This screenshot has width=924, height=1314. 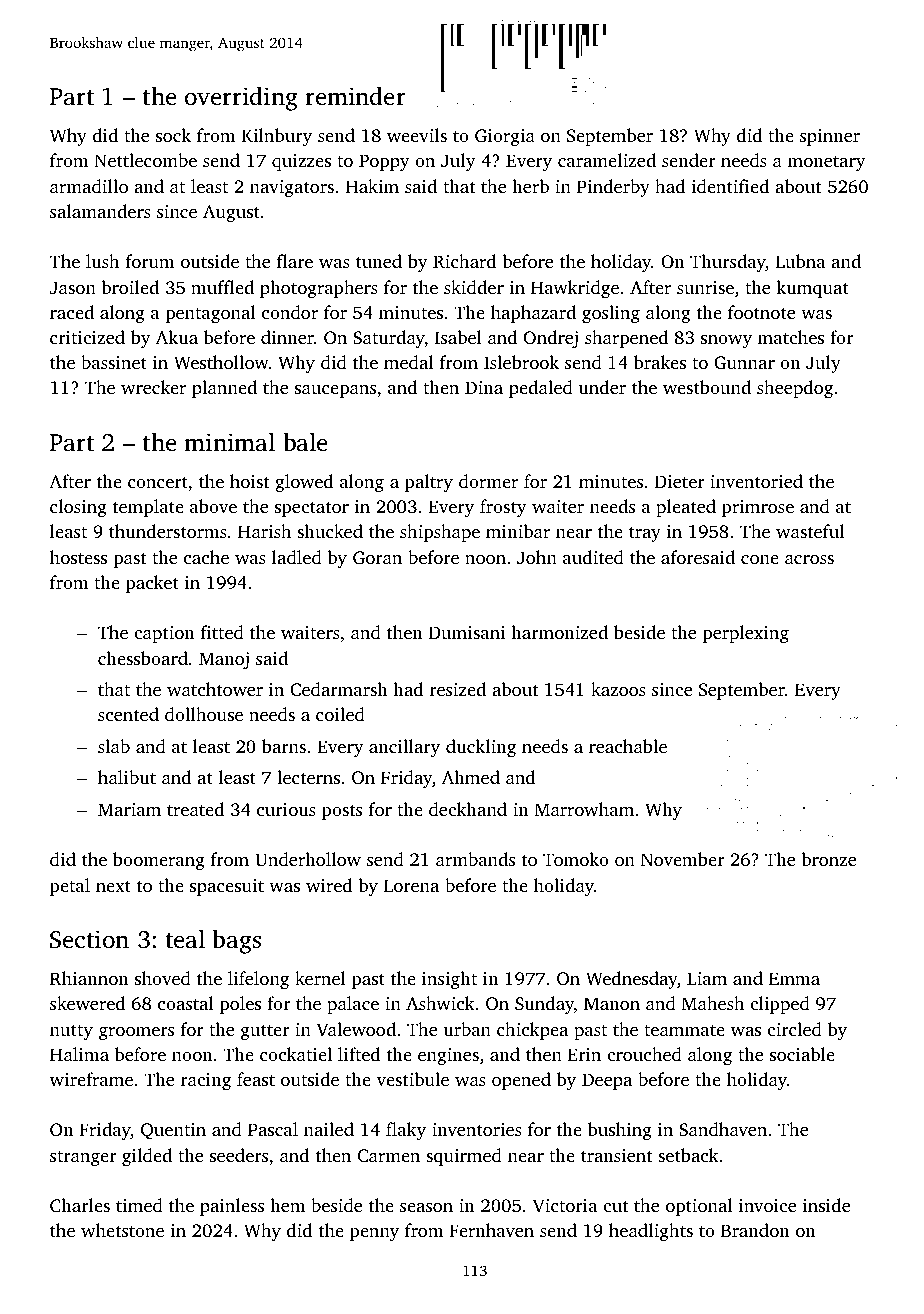 I want to click on hem, so click(x=288, y=1205).
